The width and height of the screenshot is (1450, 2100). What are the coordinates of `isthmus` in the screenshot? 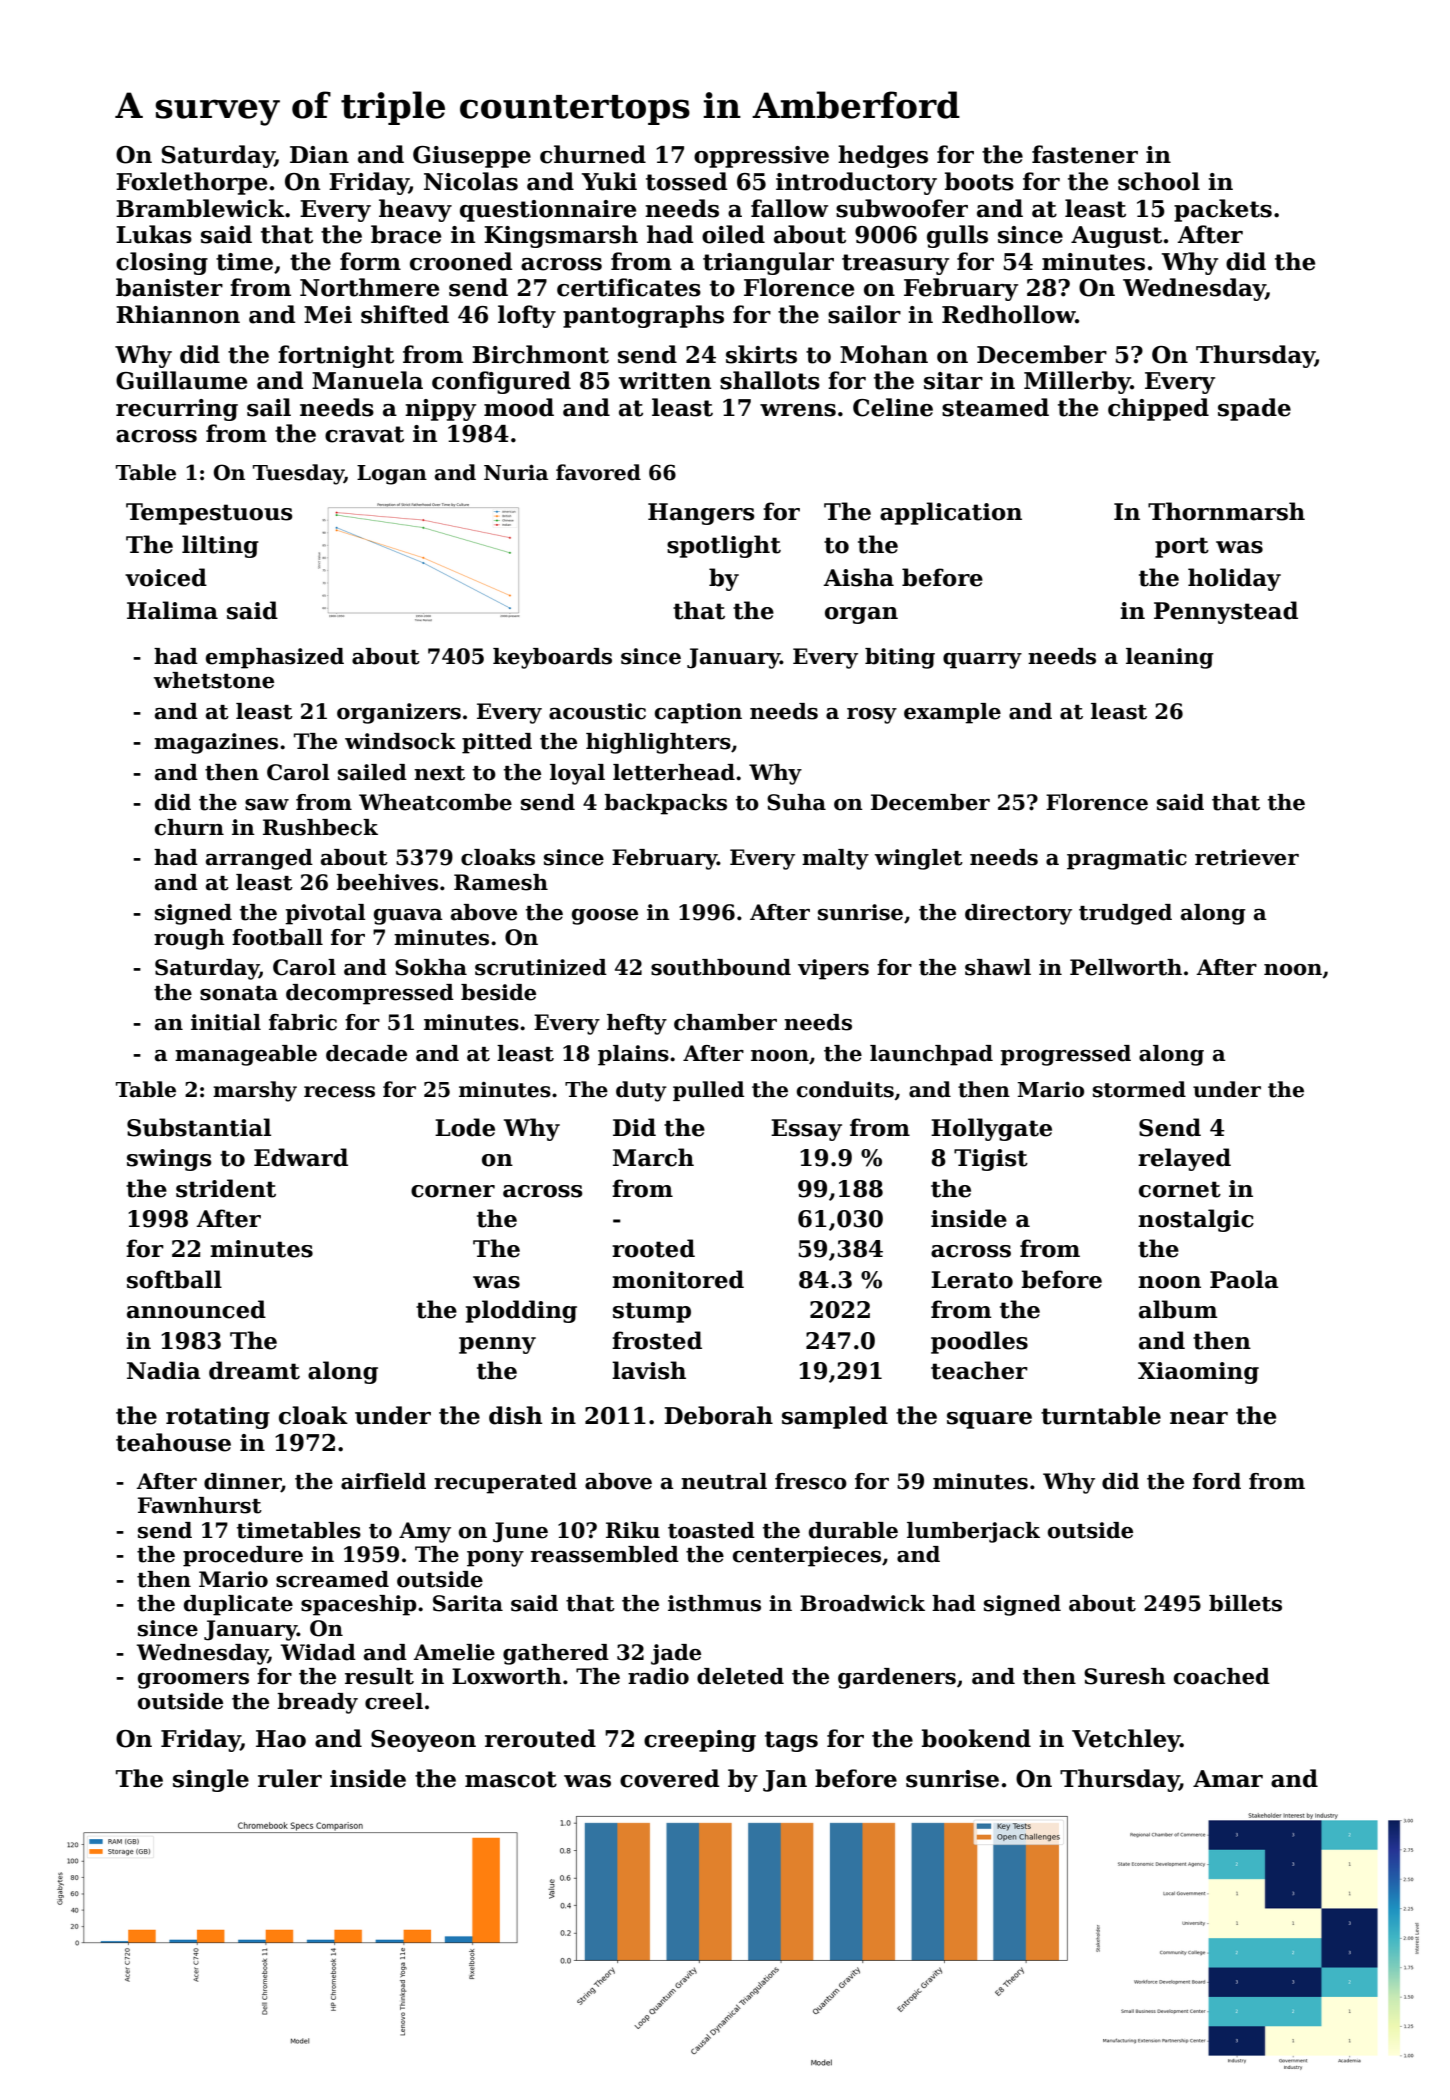 It's located at (714, 1603).
